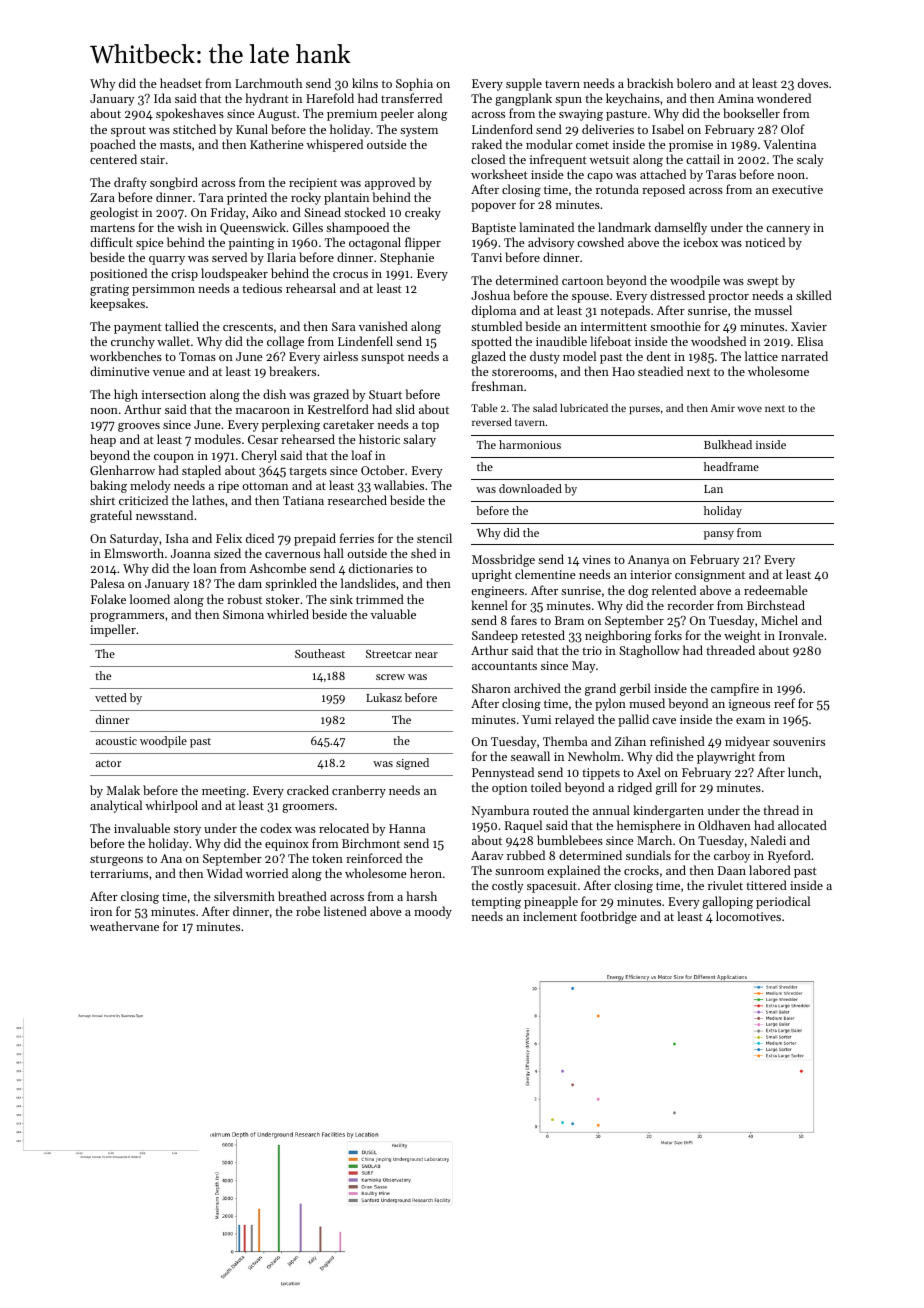 This screenshot has height=1308, width=924. I want to click on modular, so click(549, 144).
